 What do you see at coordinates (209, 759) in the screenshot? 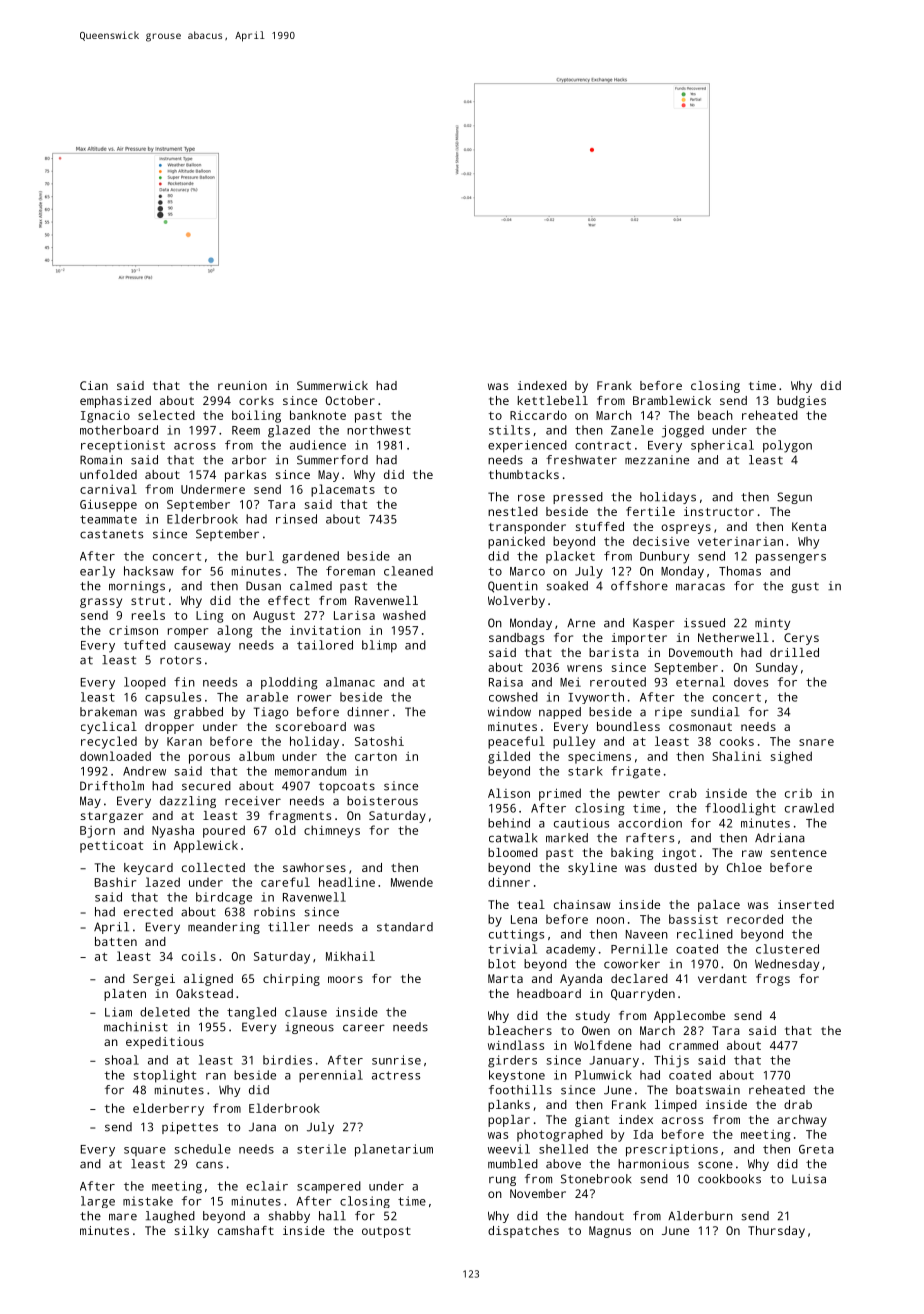
I see `porous` at bounding box center [209, 759].
